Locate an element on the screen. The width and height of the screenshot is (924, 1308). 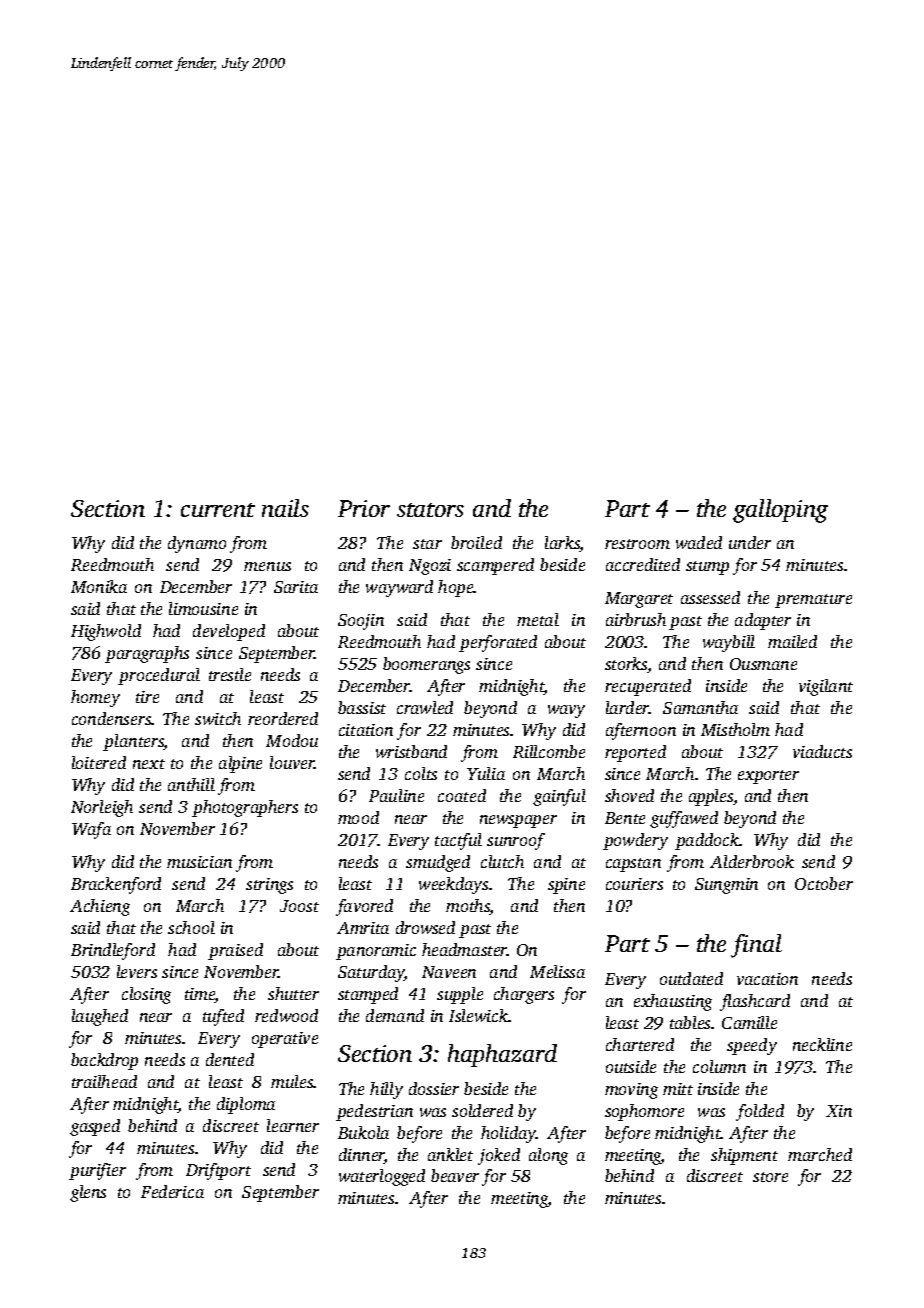
galloping is located at coordinates (780, 511).
